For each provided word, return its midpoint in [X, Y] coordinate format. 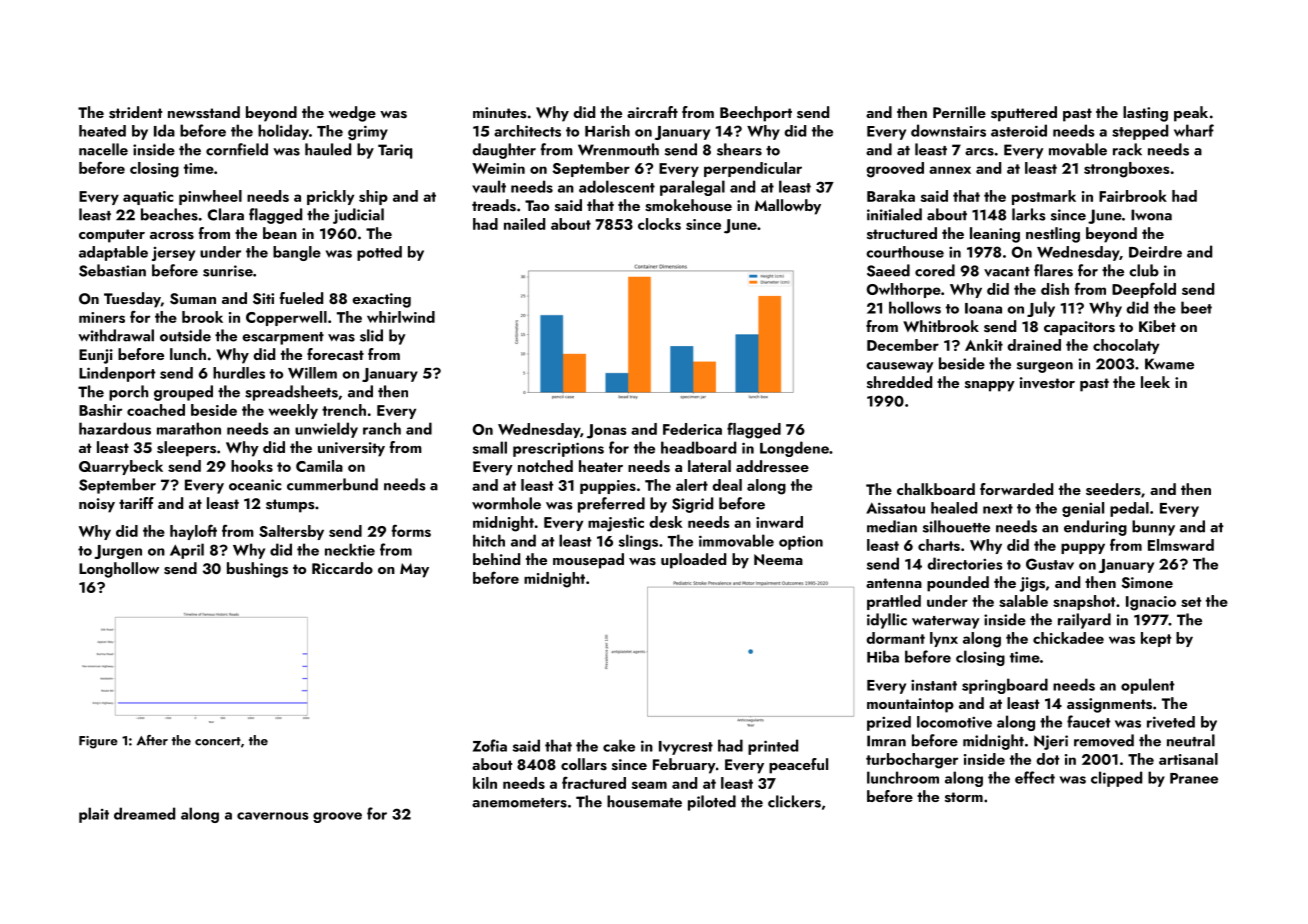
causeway [900, 367]
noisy [97, 505]
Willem [312, 373]
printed [773, 747]
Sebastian [112, 270]
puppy [1083, 548]
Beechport [756, 114]
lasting [1145, 114]
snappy [990, 386]
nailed [524, 224]
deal [727, 485]
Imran [886, 741]
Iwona [1151, 215]
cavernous [273, 816]
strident [135, 112]
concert [218, 741]
